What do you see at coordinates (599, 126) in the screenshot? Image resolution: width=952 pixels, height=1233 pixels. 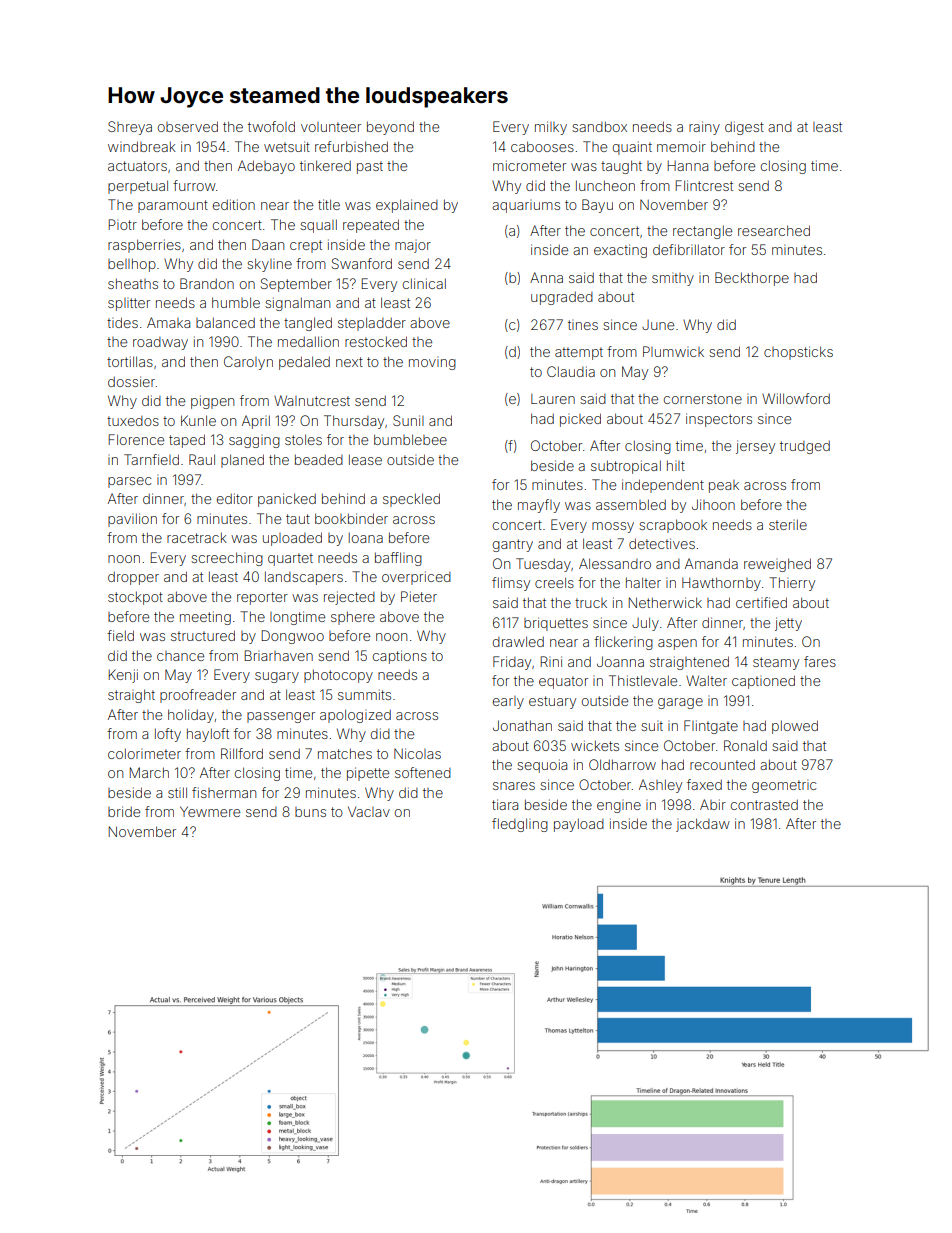 I see `sandbox` at bounding box center [599, 126].
